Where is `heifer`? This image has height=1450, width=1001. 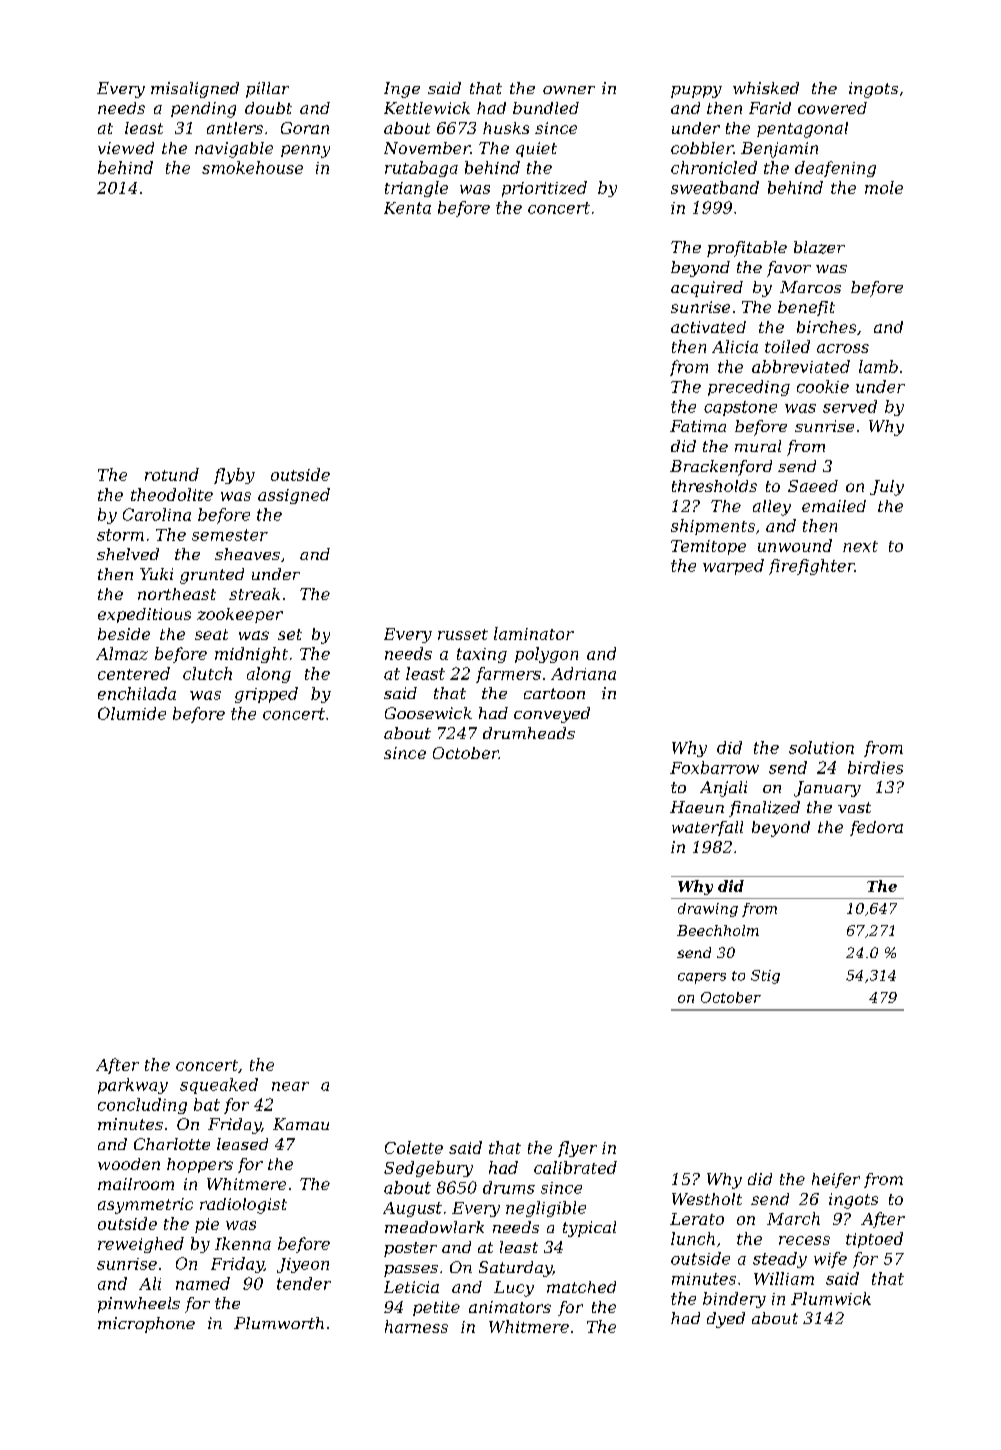
heifer is located at coordinates (836, 1180).
